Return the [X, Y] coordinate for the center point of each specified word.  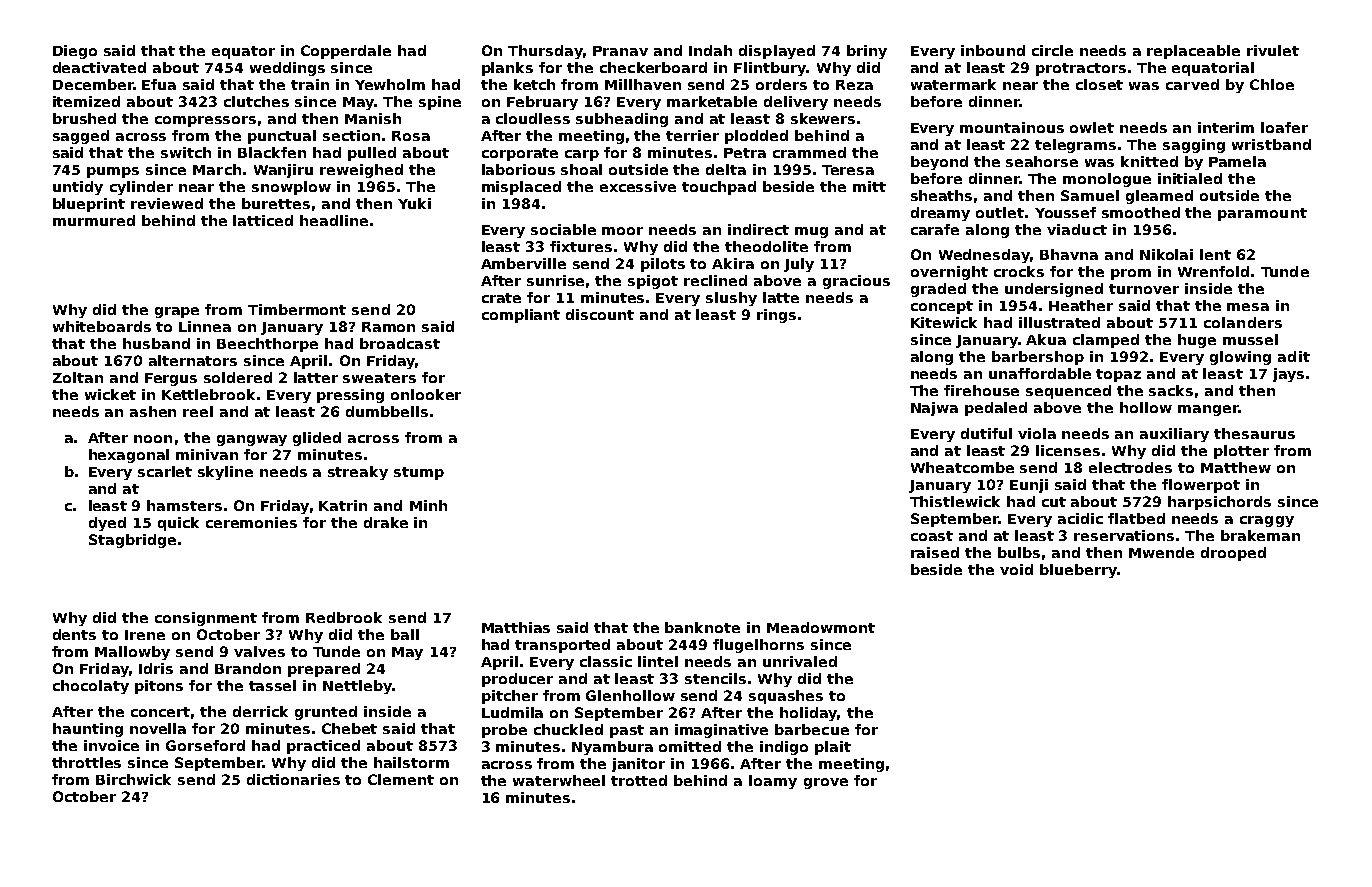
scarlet [165, 471]
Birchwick [133, 779]
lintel [658, 661]
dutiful [986, 433]
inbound [993, 50]
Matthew [1236, 467]
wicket [110, 394]
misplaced [521, 188]
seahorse [1042, 161]
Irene [145, 635]
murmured [94, 220]
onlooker [426, 394]
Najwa [934, 409]
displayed [777, 52]
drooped [1233, 554]
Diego [75, 52]
